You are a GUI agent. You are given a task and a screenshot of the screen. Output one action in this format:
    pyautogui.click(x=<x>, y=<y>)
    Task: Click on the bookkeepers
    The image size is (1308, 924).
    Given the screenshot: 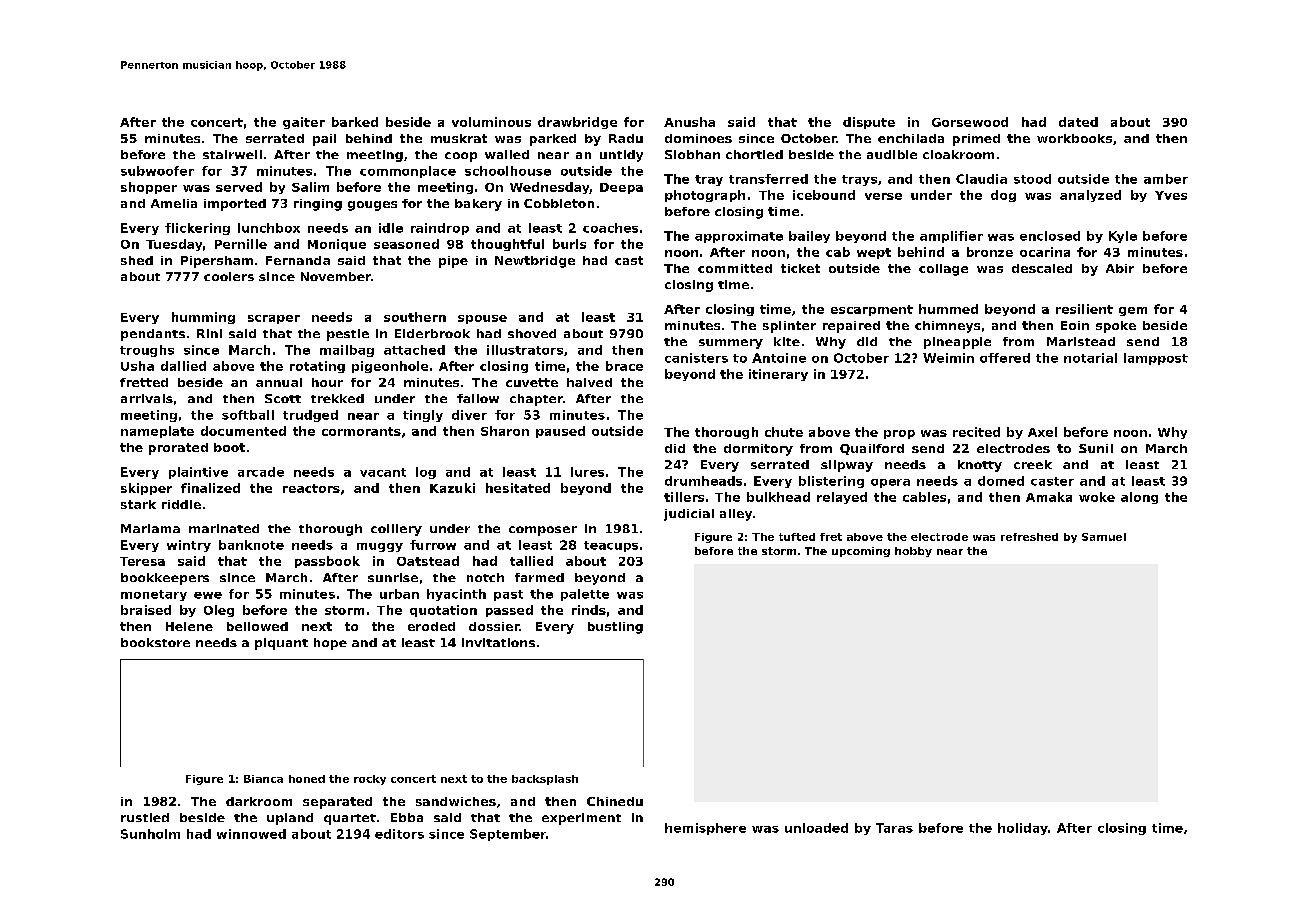 What is the action you would take?
    pyautogui.click(x=165, y=579)
